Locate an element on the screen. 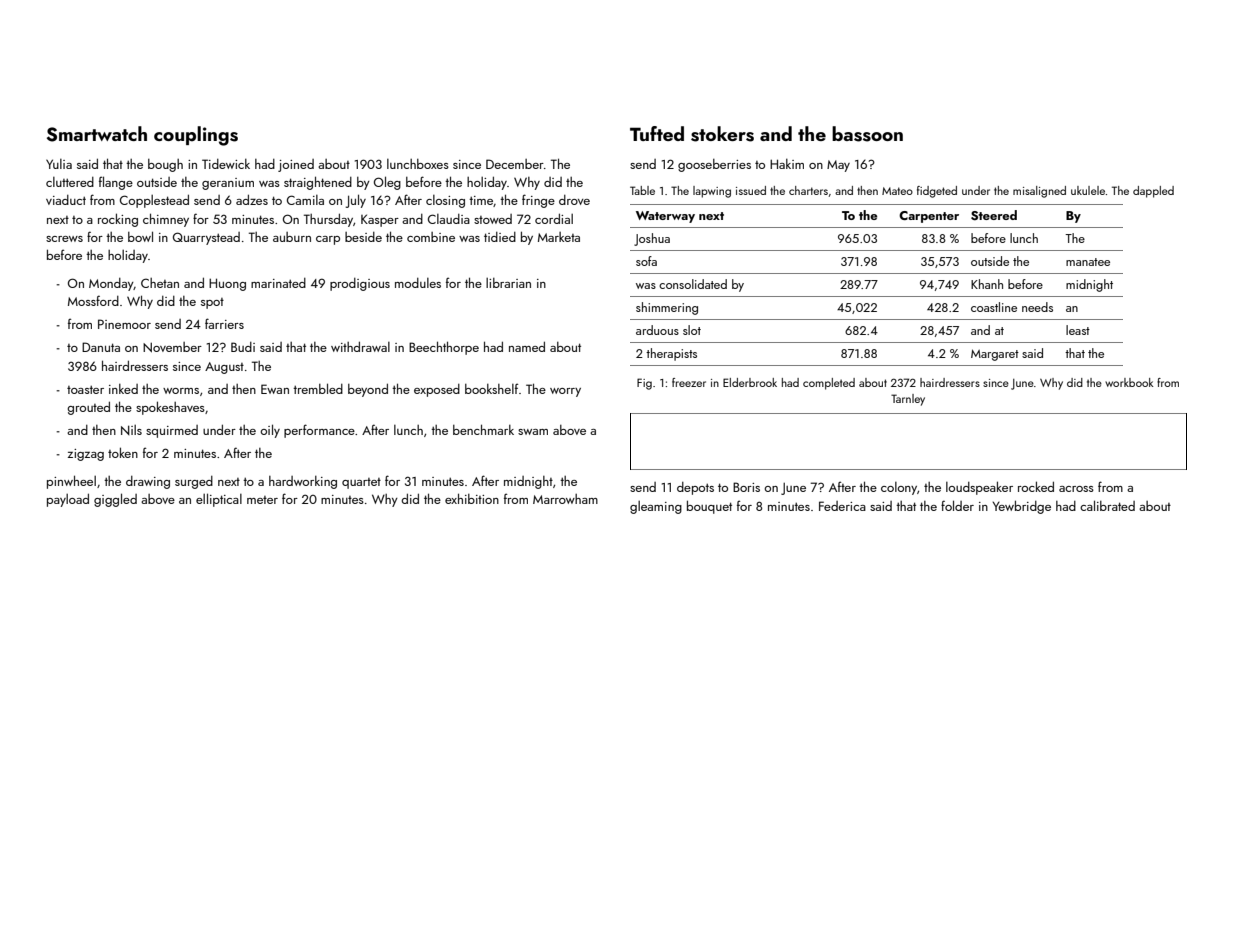 The width and height of the screenshot is (1233, 952). slot is located at coordinates (692, 330).
